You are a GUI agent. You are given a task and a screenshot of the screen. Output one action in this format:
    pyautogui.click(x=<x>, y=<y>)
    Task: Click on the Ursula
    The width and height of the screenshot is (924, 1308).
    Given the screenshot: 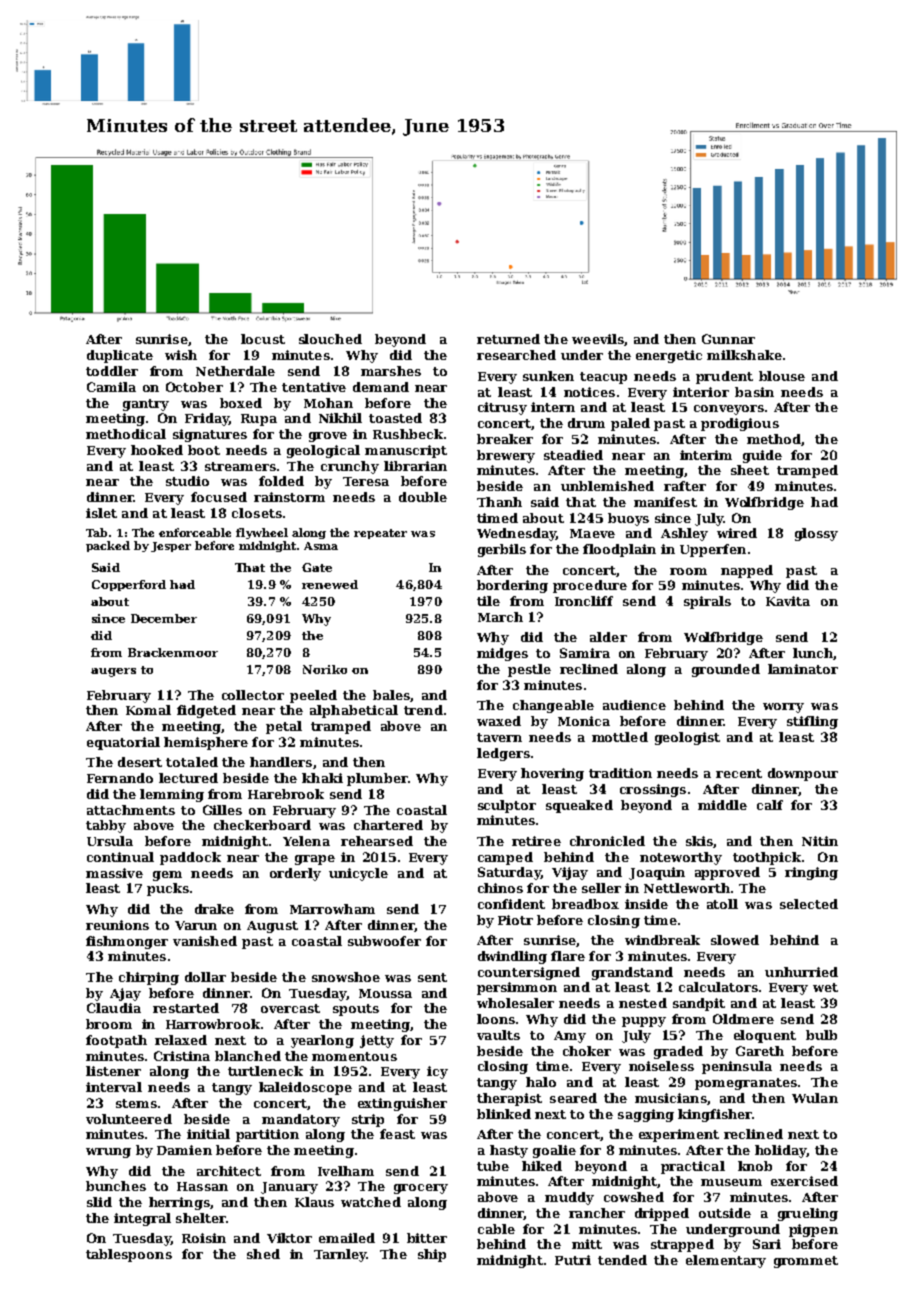 What is the action you would take?
    pyautogui.click(x=110, y=841)
